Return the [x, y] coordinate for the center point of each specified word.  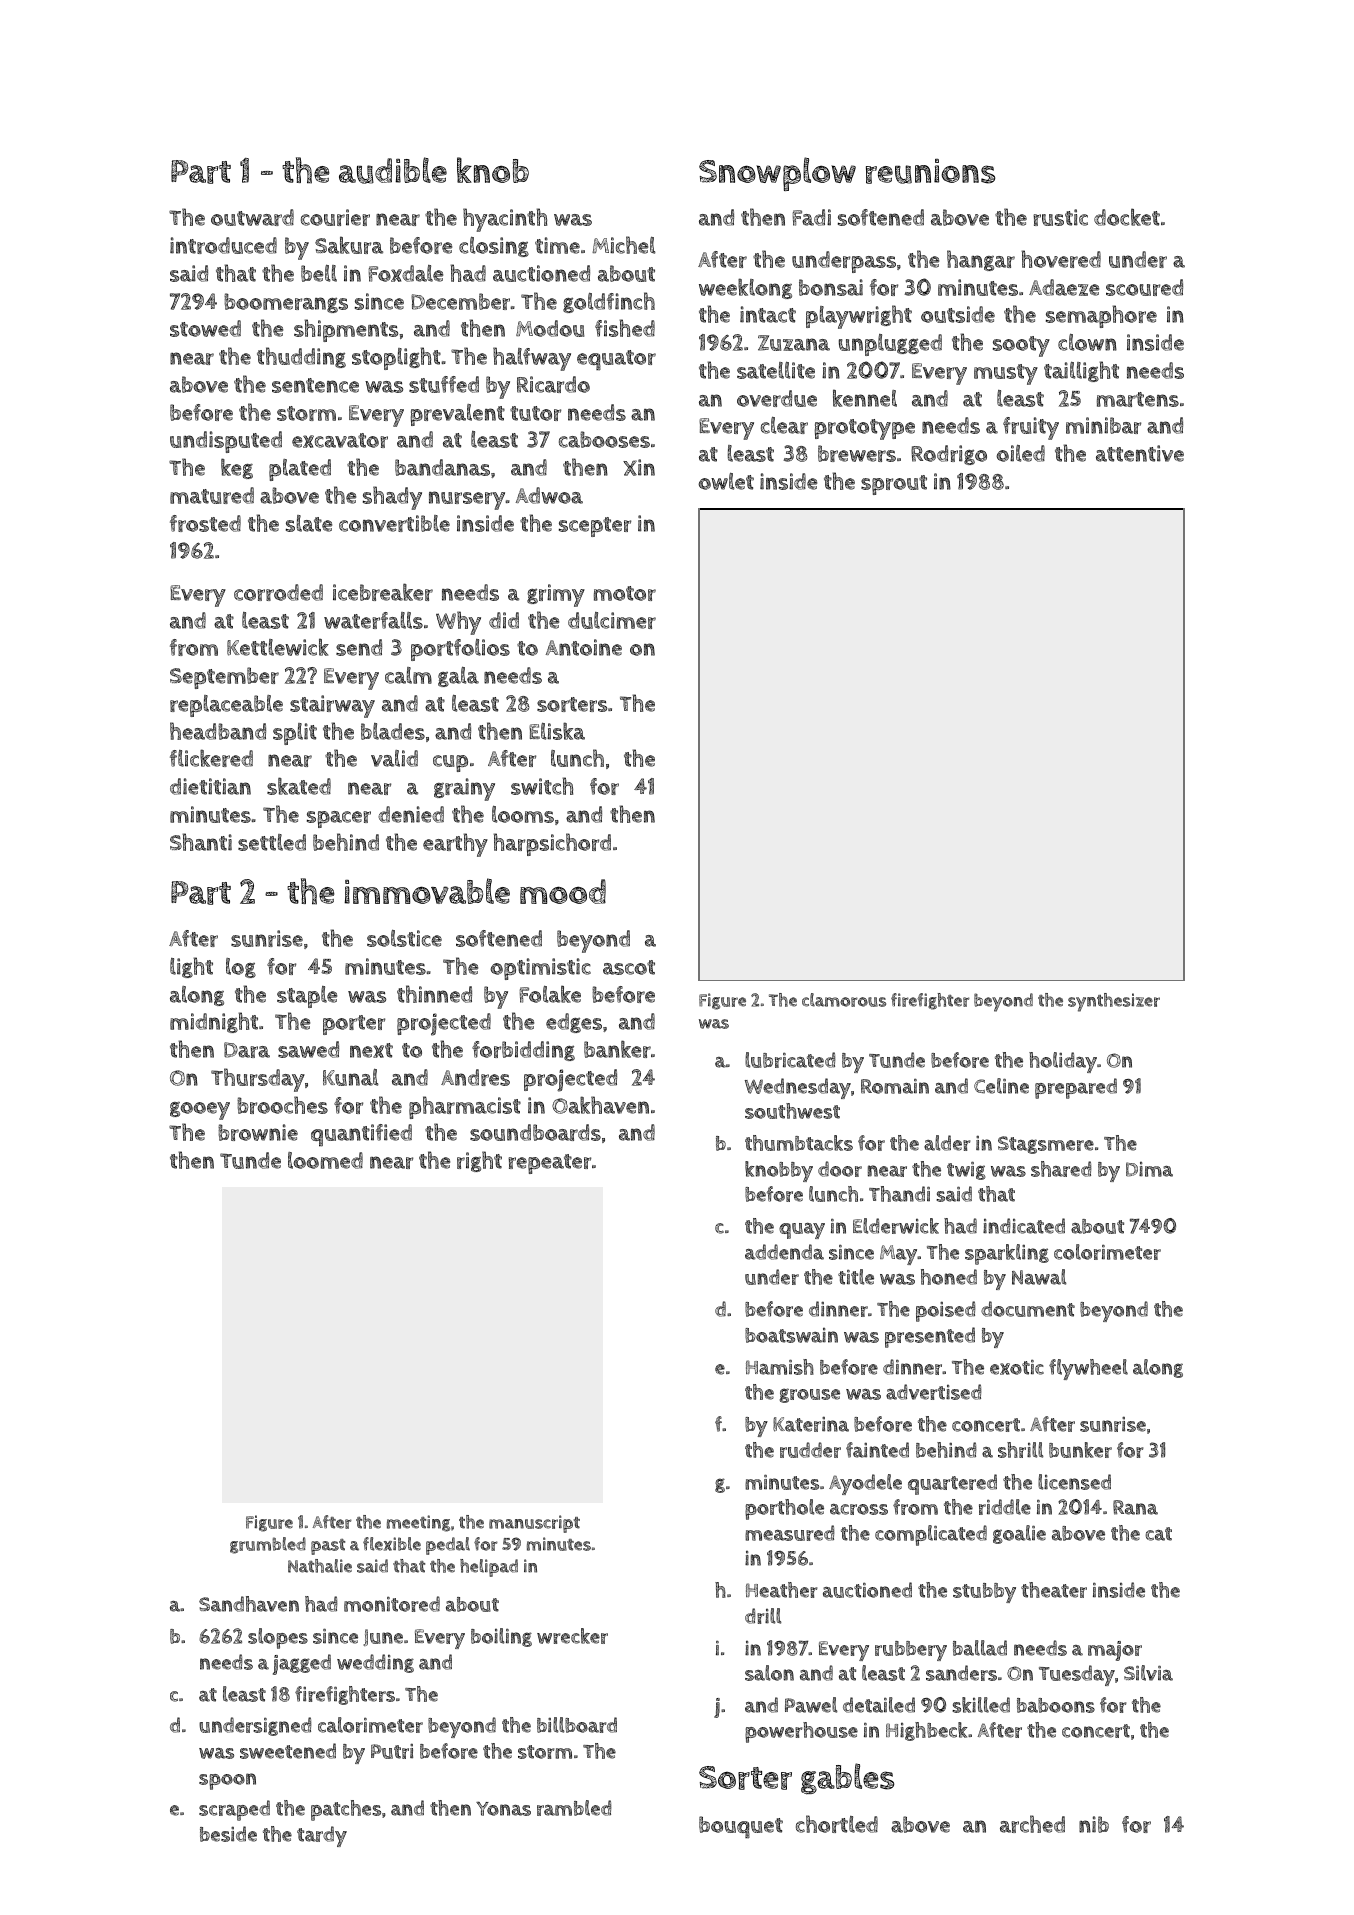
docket [1127, 217]
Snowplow [777, 174]
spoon [227, 1781]
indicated [1024, 1226]
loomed [325, 1160]
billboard [577, 1725]
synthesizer [1114, 1002]
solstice [404, 938]
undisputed [226, 442]
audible [393, 170]
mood [563, 891]
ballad [980, 1648]
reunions [930, 171]
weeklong [745, 288]
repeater [549, 1164]
